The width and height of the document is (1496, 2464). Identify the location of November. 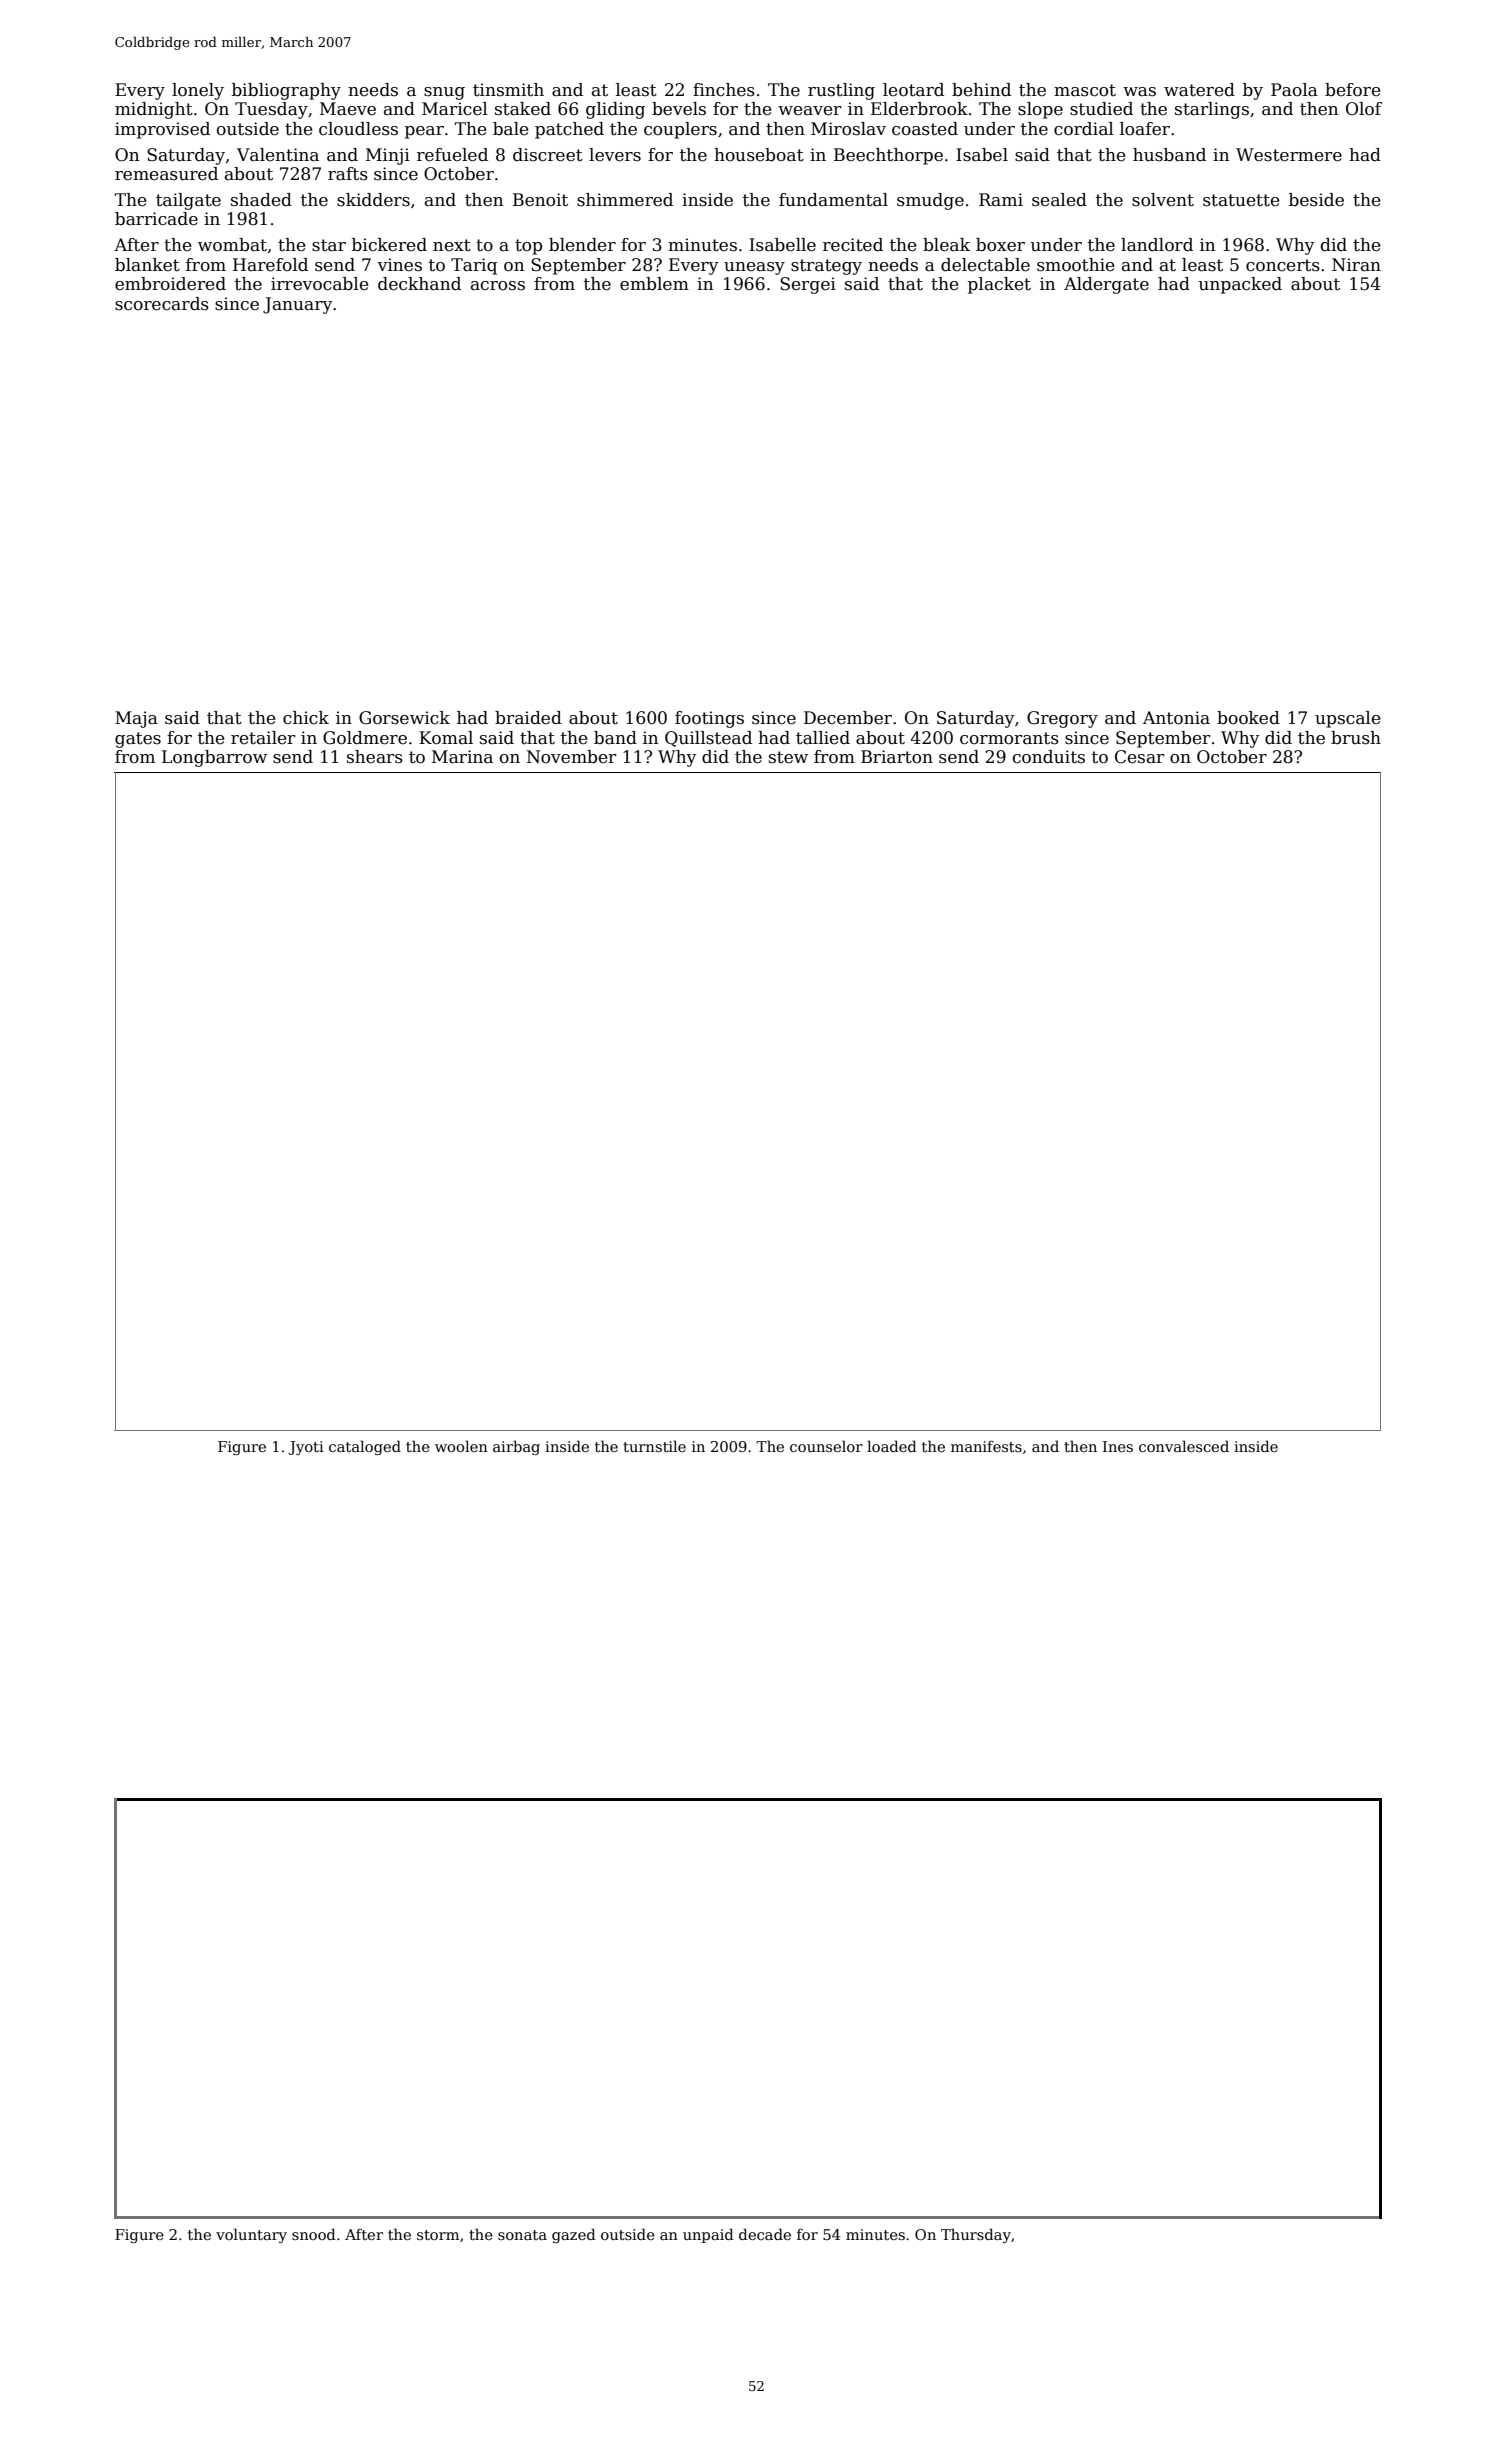
(572, 757).
